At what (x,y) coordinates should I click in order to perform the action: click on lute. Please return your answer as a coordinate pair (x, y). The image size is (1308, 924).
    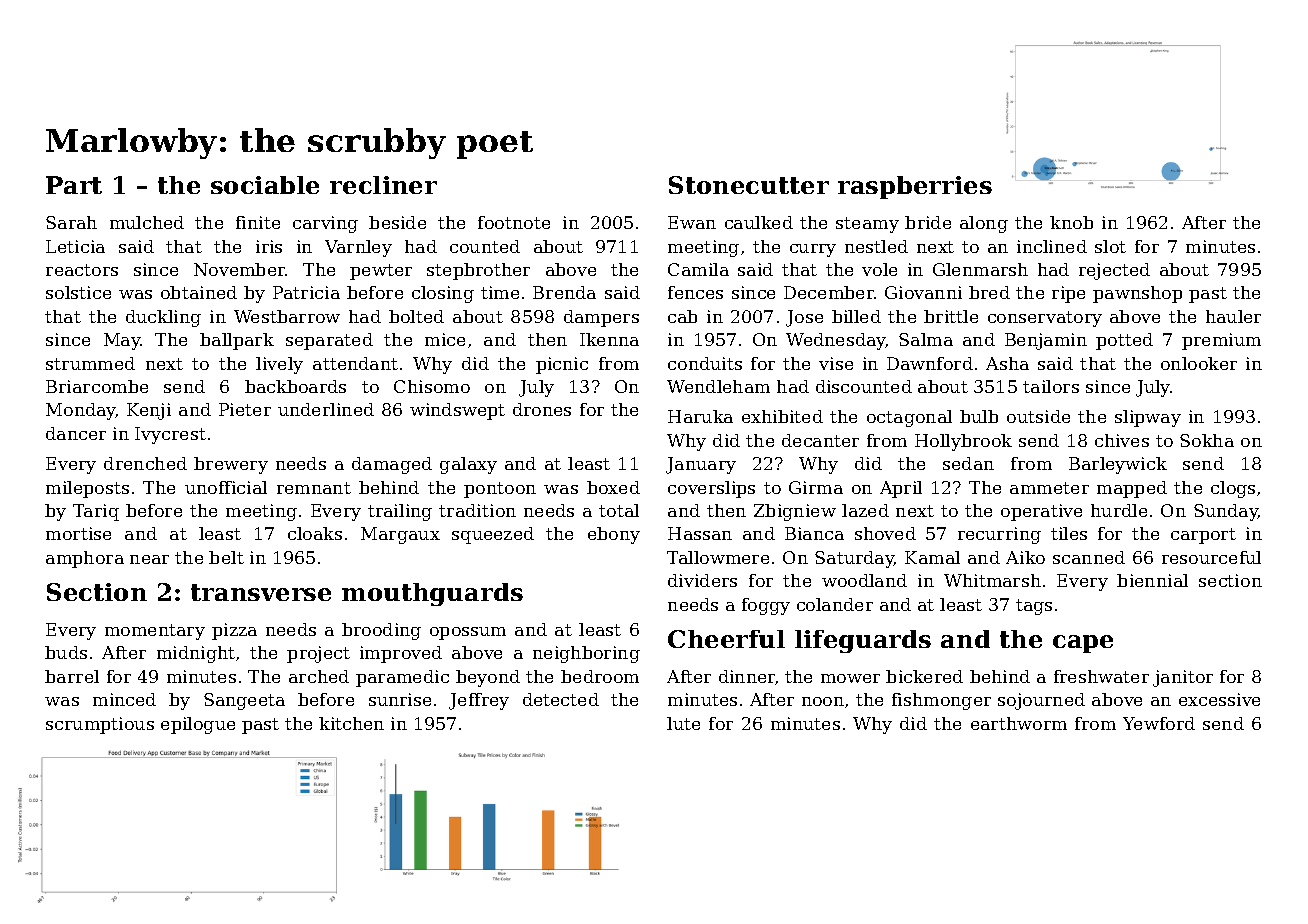
    Looking at the image, I should click on (683, 723).
